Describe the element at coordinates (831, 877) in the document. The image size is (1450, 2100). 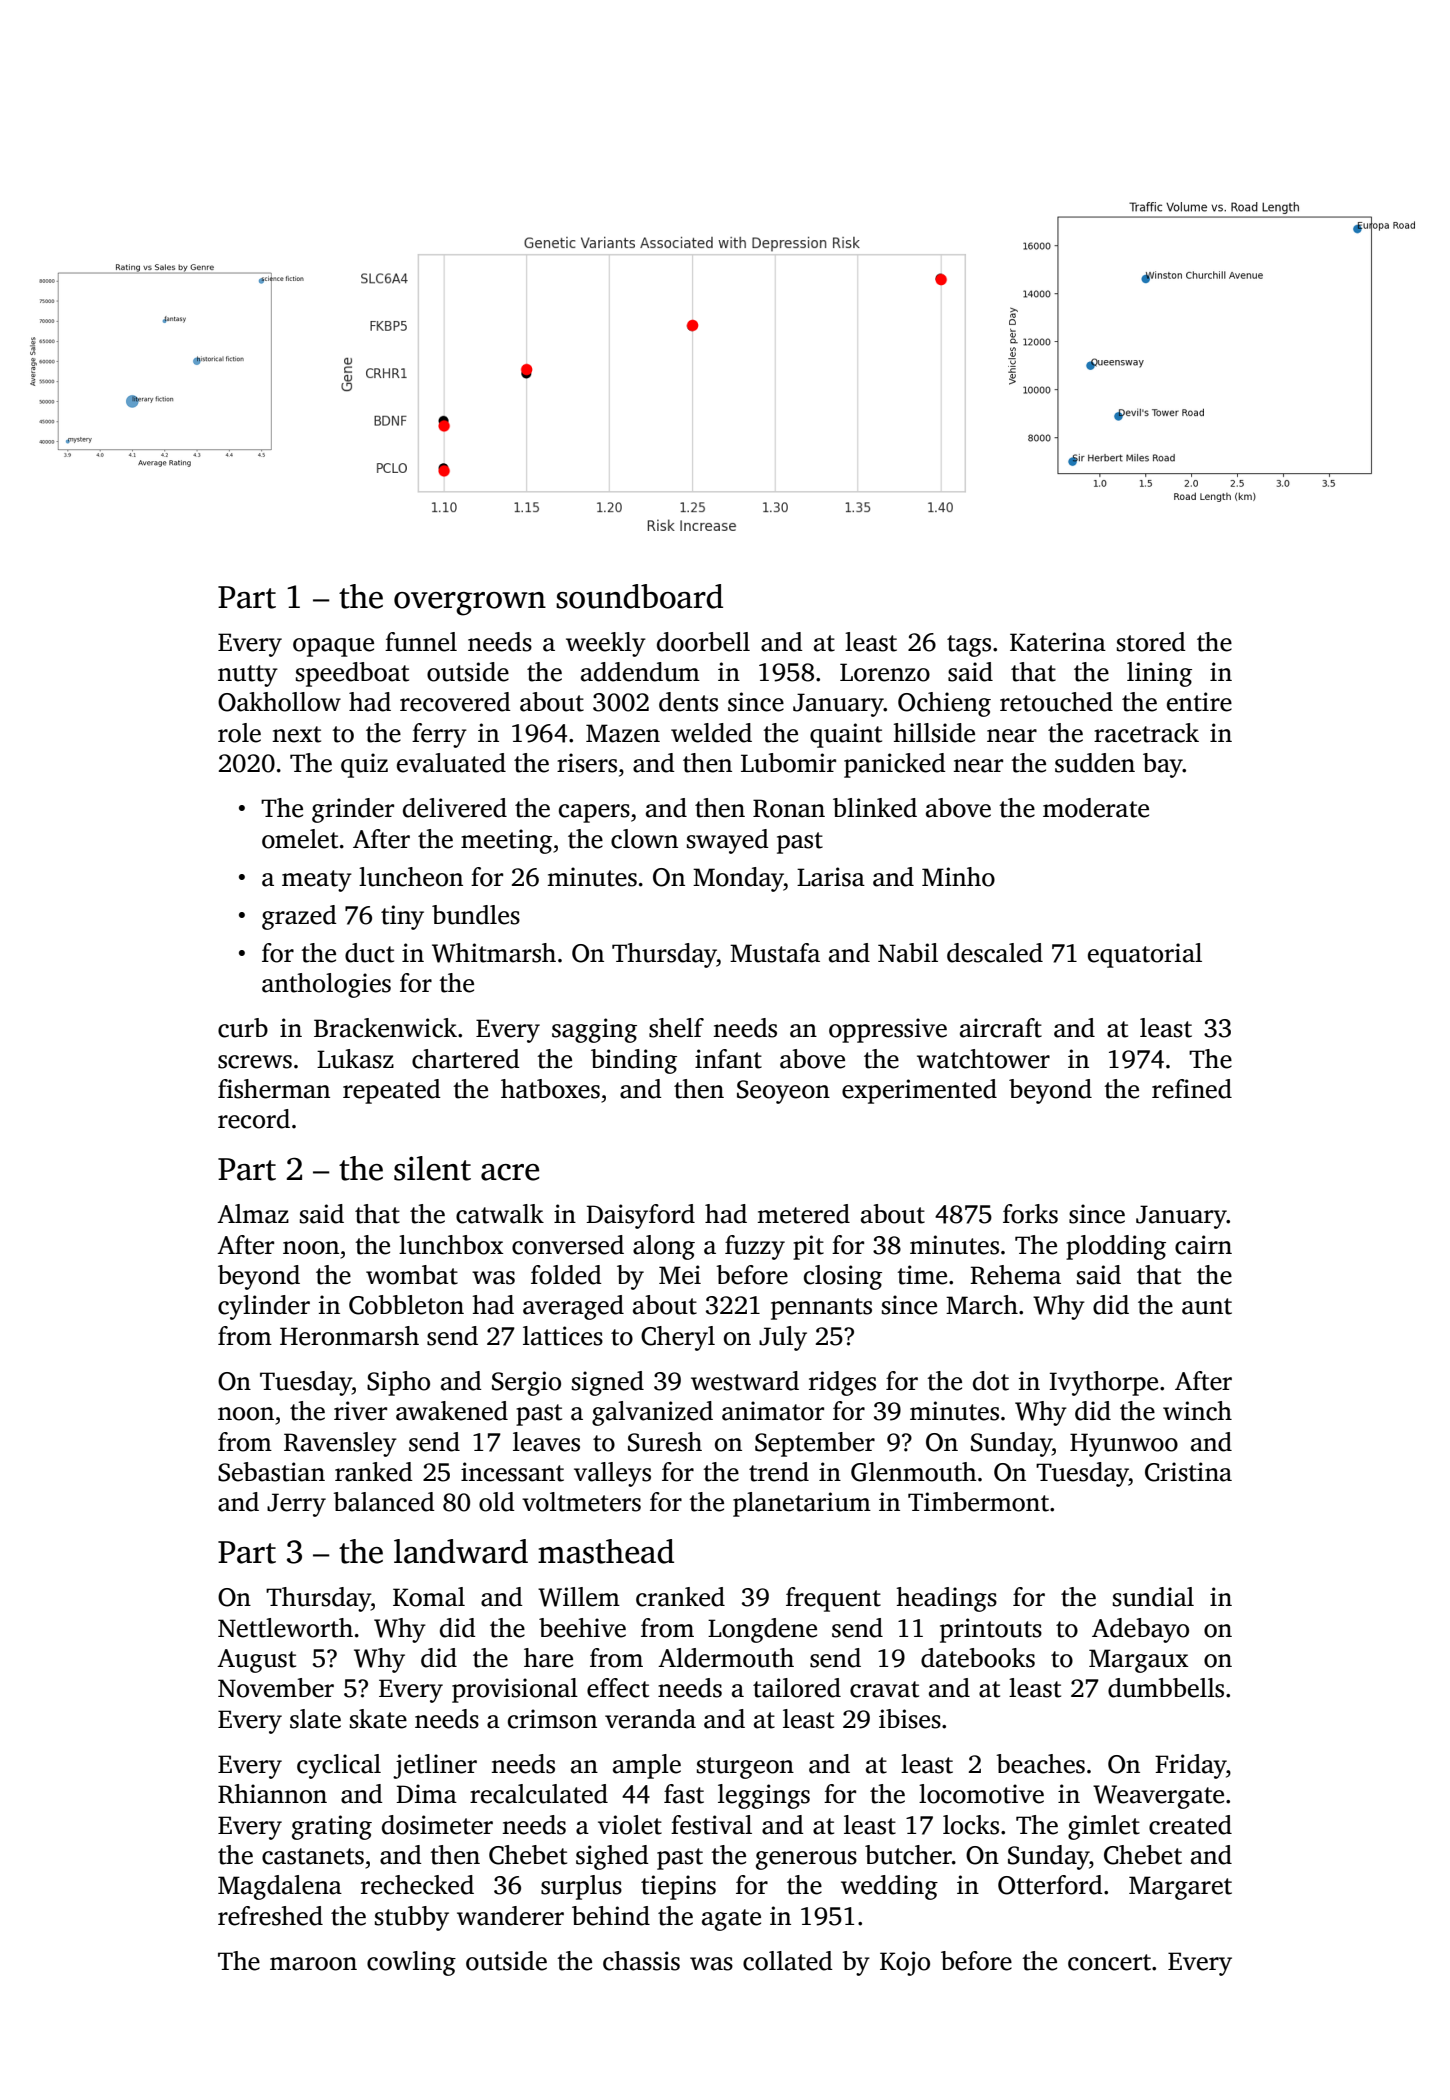
I see `Larisa` at that location.
